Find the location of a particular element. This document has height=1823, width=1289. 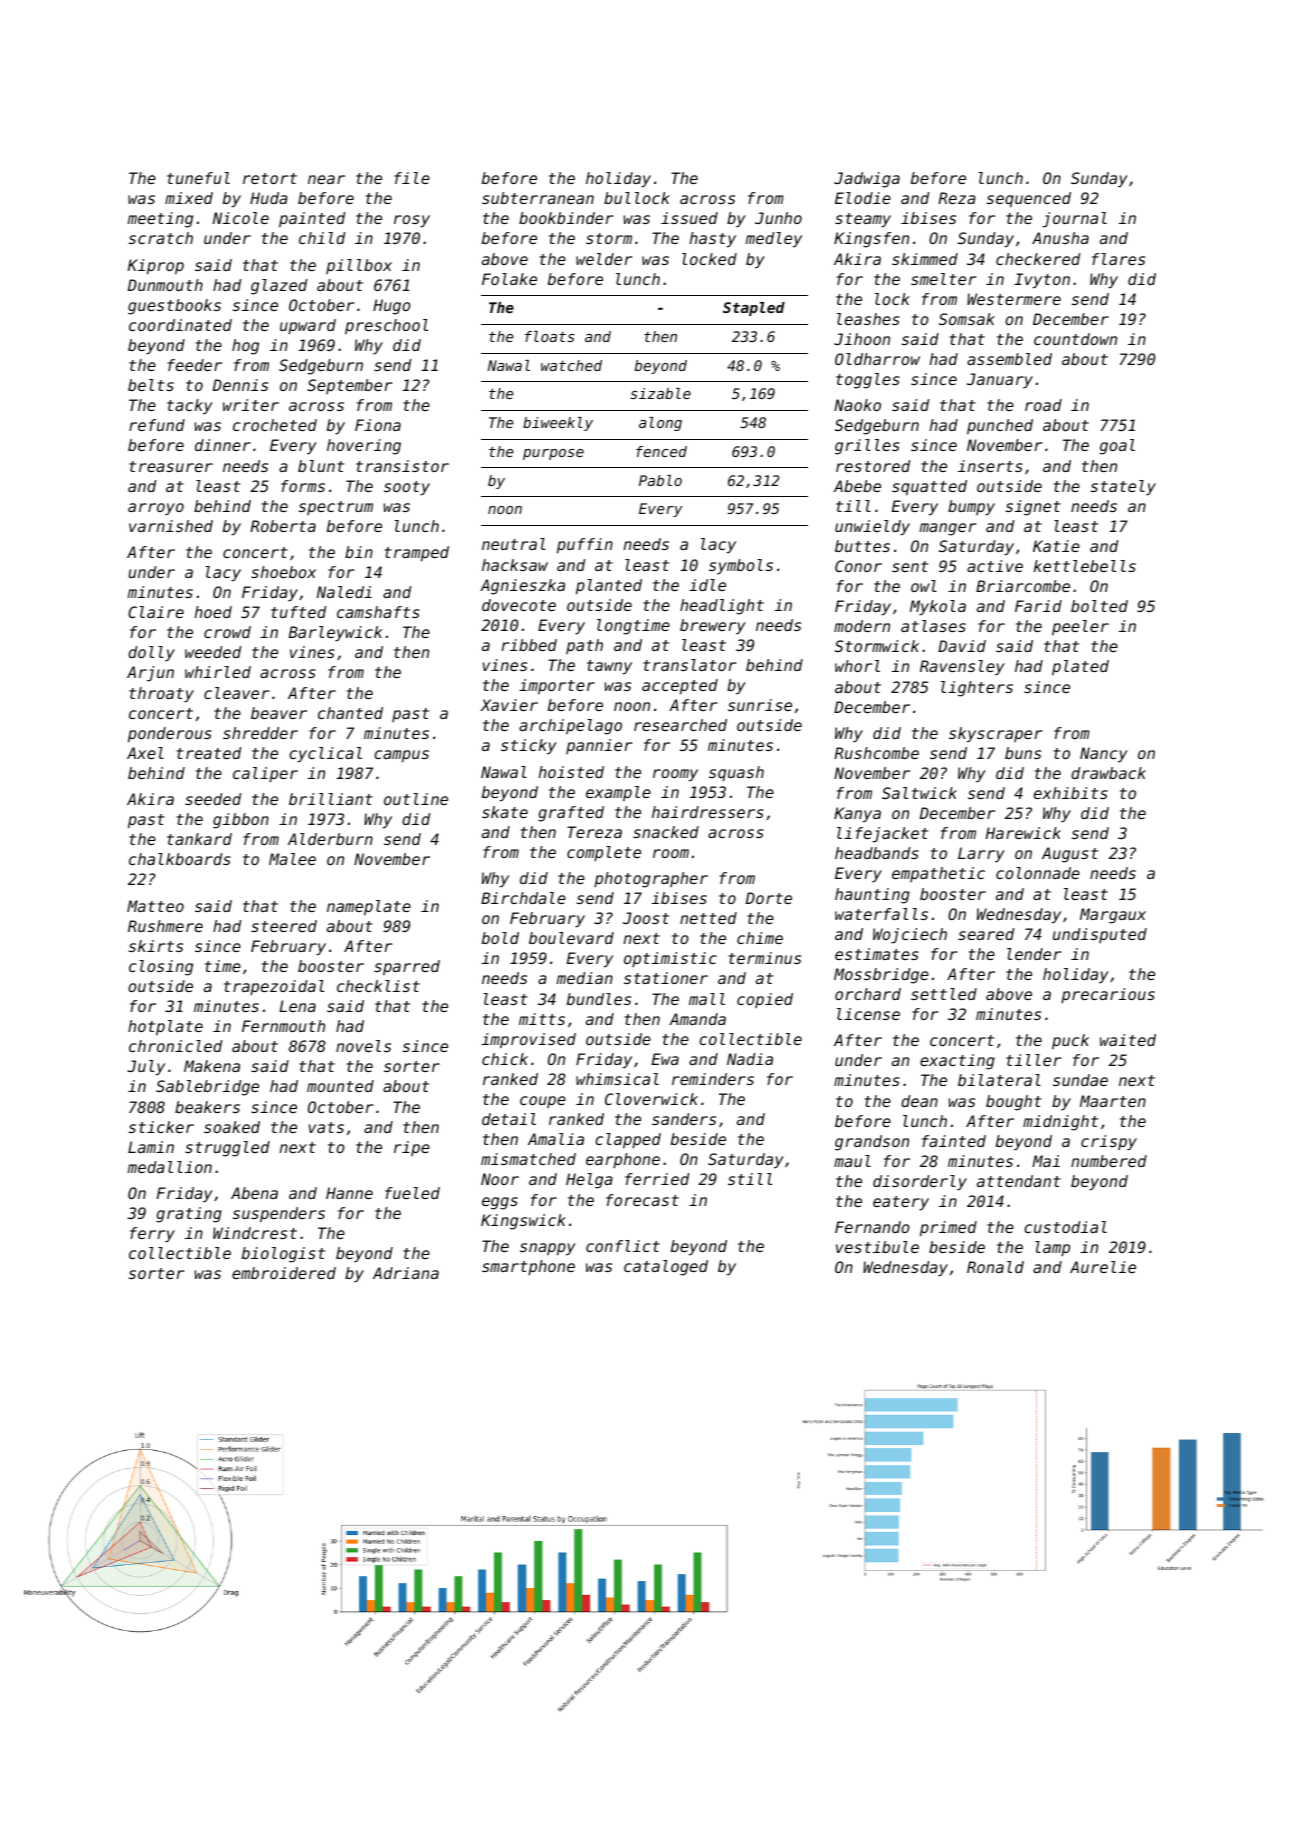

smartphone is located at coordinates (528, 1267).
